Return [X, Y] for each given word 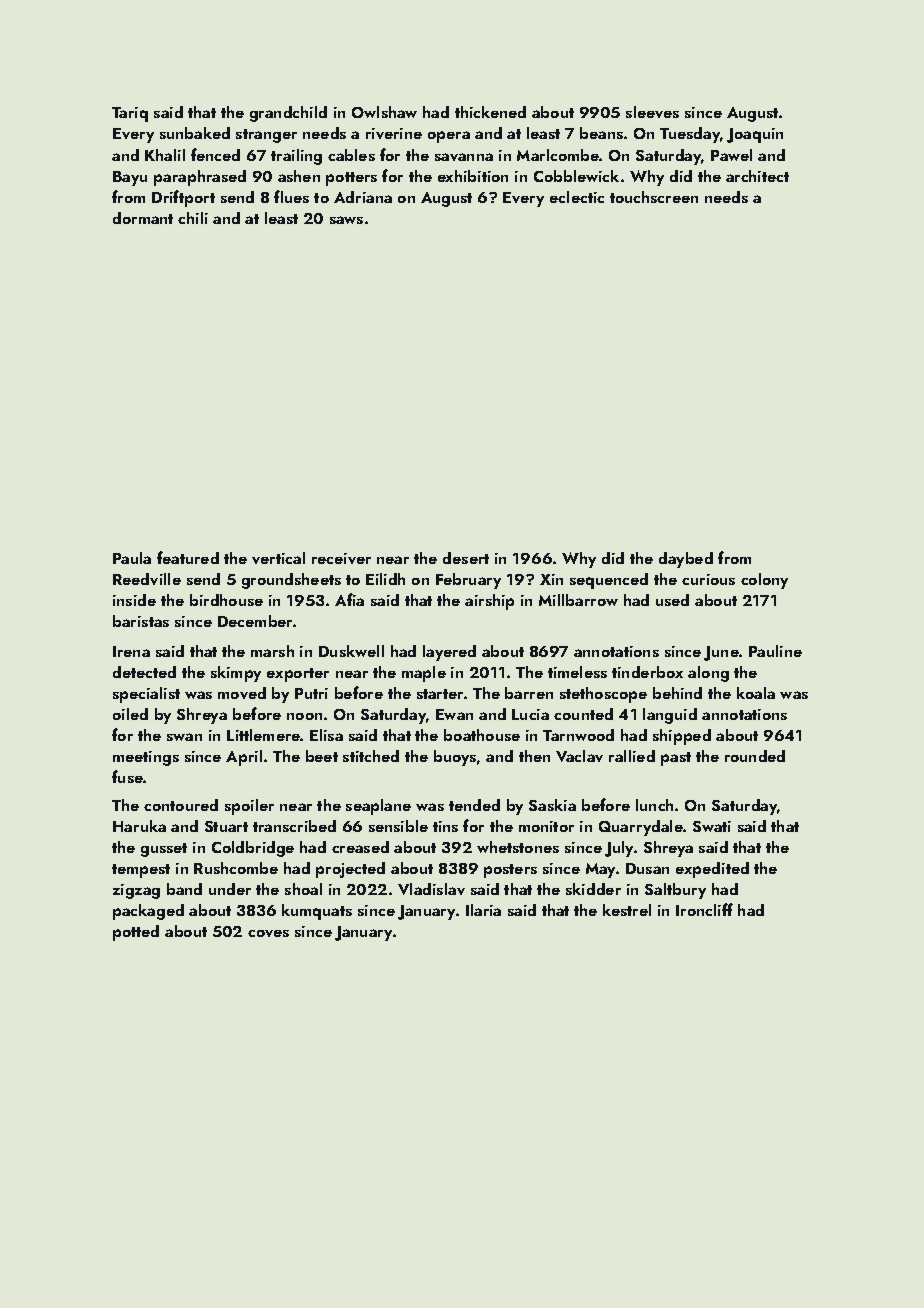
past [676, 759]
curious [708, 579]
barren [529, 693]
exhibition [473, 176]
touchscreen [654, 197]
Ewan [454, 714]
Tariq [130, 114]
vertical [278, 558]
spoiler [249, 807]
